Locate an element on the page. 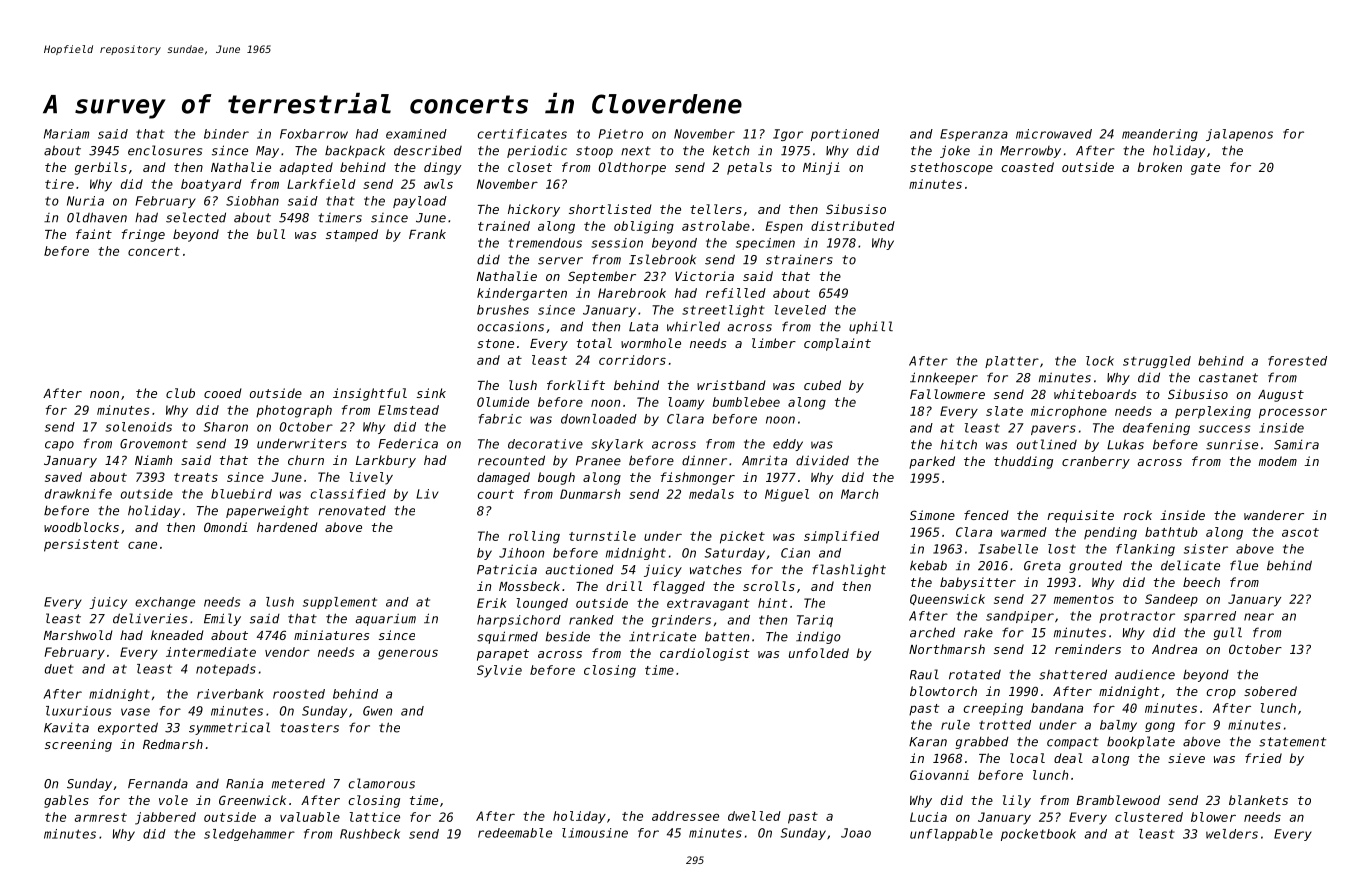 The image size is (1372, 887). jabbered is located at coordinates (165, 818).
